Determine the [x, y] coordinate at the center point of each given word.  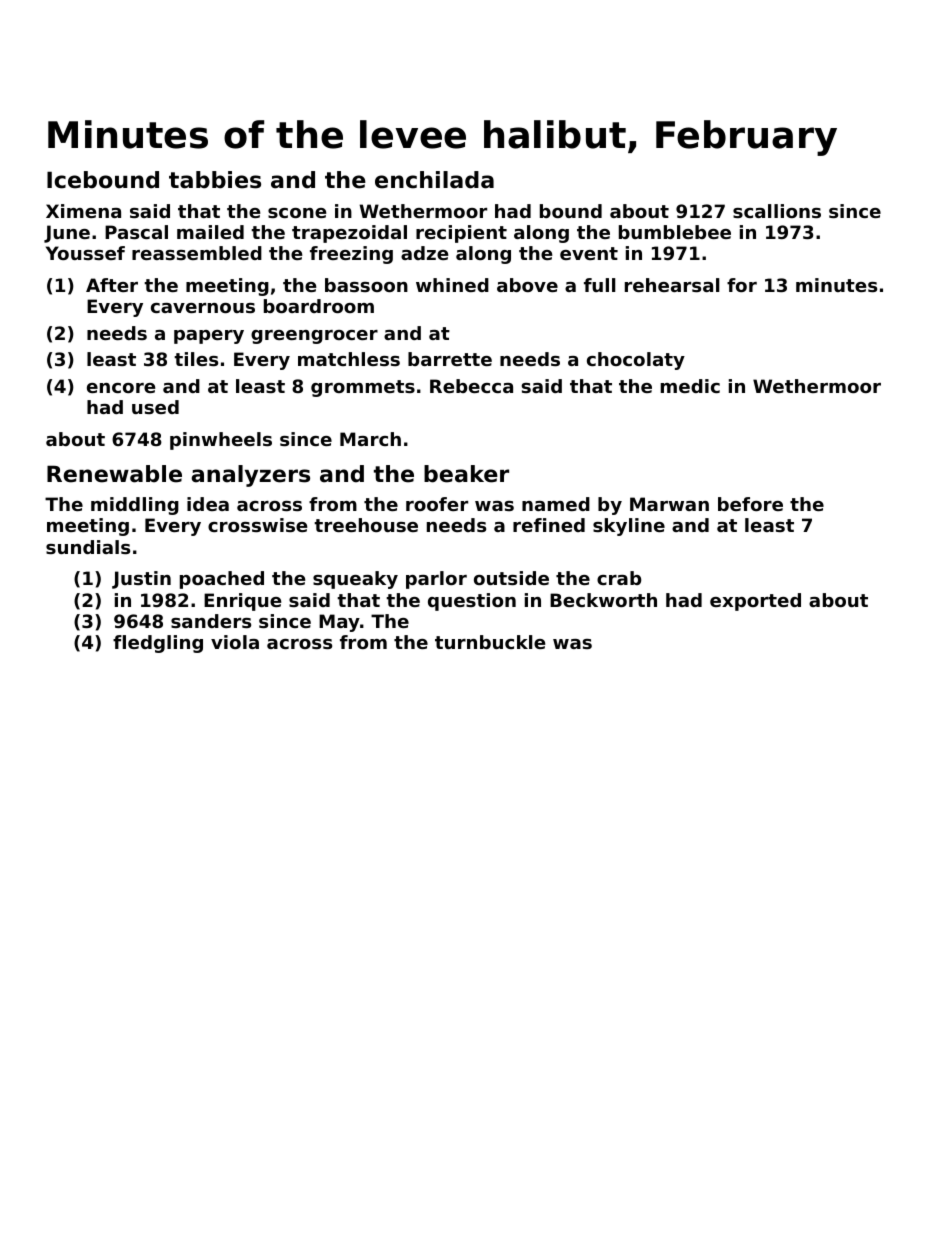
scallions [777, 211]
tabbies [215, 180]
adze [424, 253]
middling [135, 506]
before [750, 504]
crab [619, 578]
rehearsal [672, 285]
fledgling [158, 644]
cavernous [203, 308]
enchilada [434, 180]
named [556, 504]
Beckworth [603, 600]
